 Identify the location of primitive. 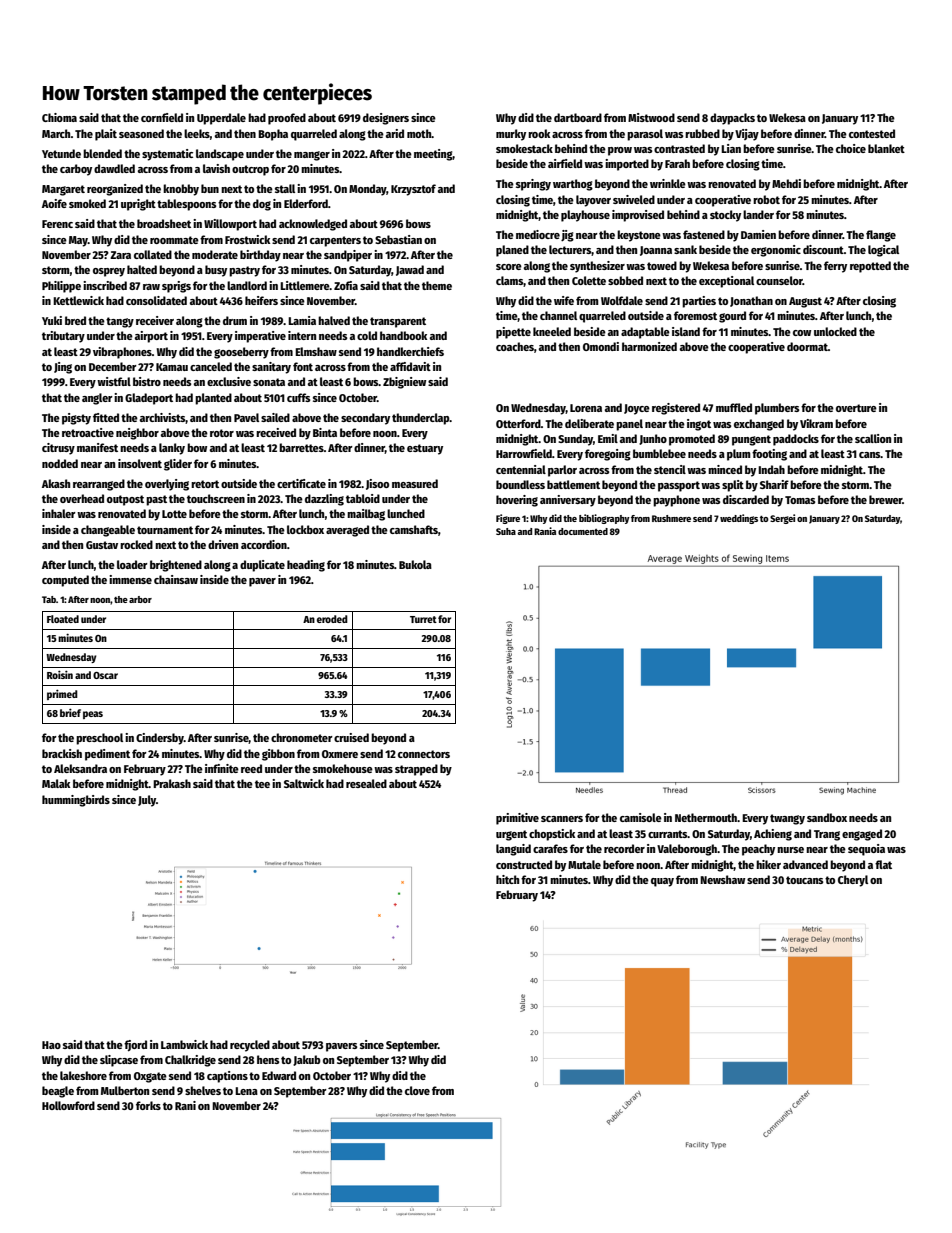
(517, 819).
